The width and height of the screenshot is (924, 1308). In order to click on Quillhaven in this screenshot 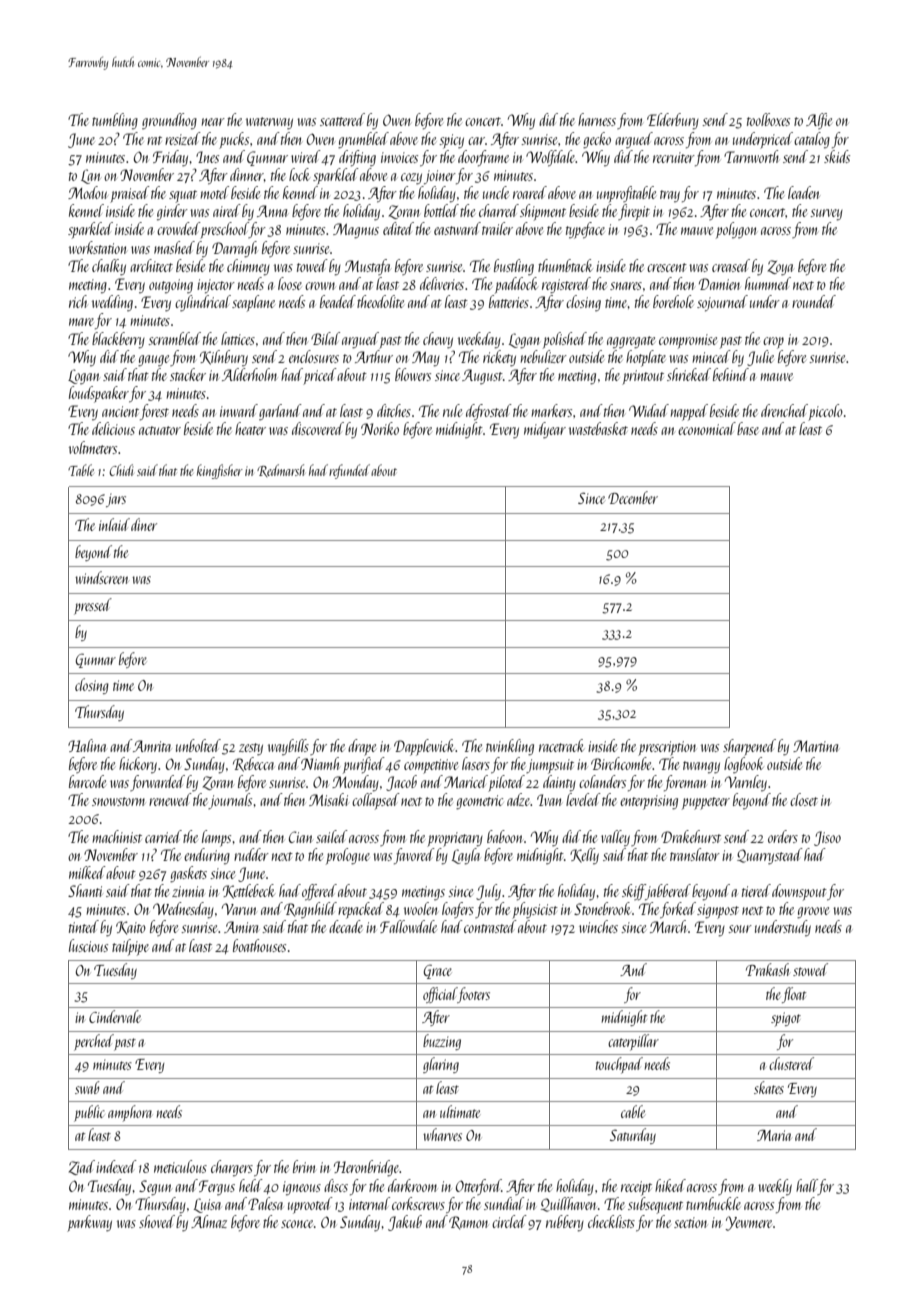, I will do `click(568, 1204)`.
